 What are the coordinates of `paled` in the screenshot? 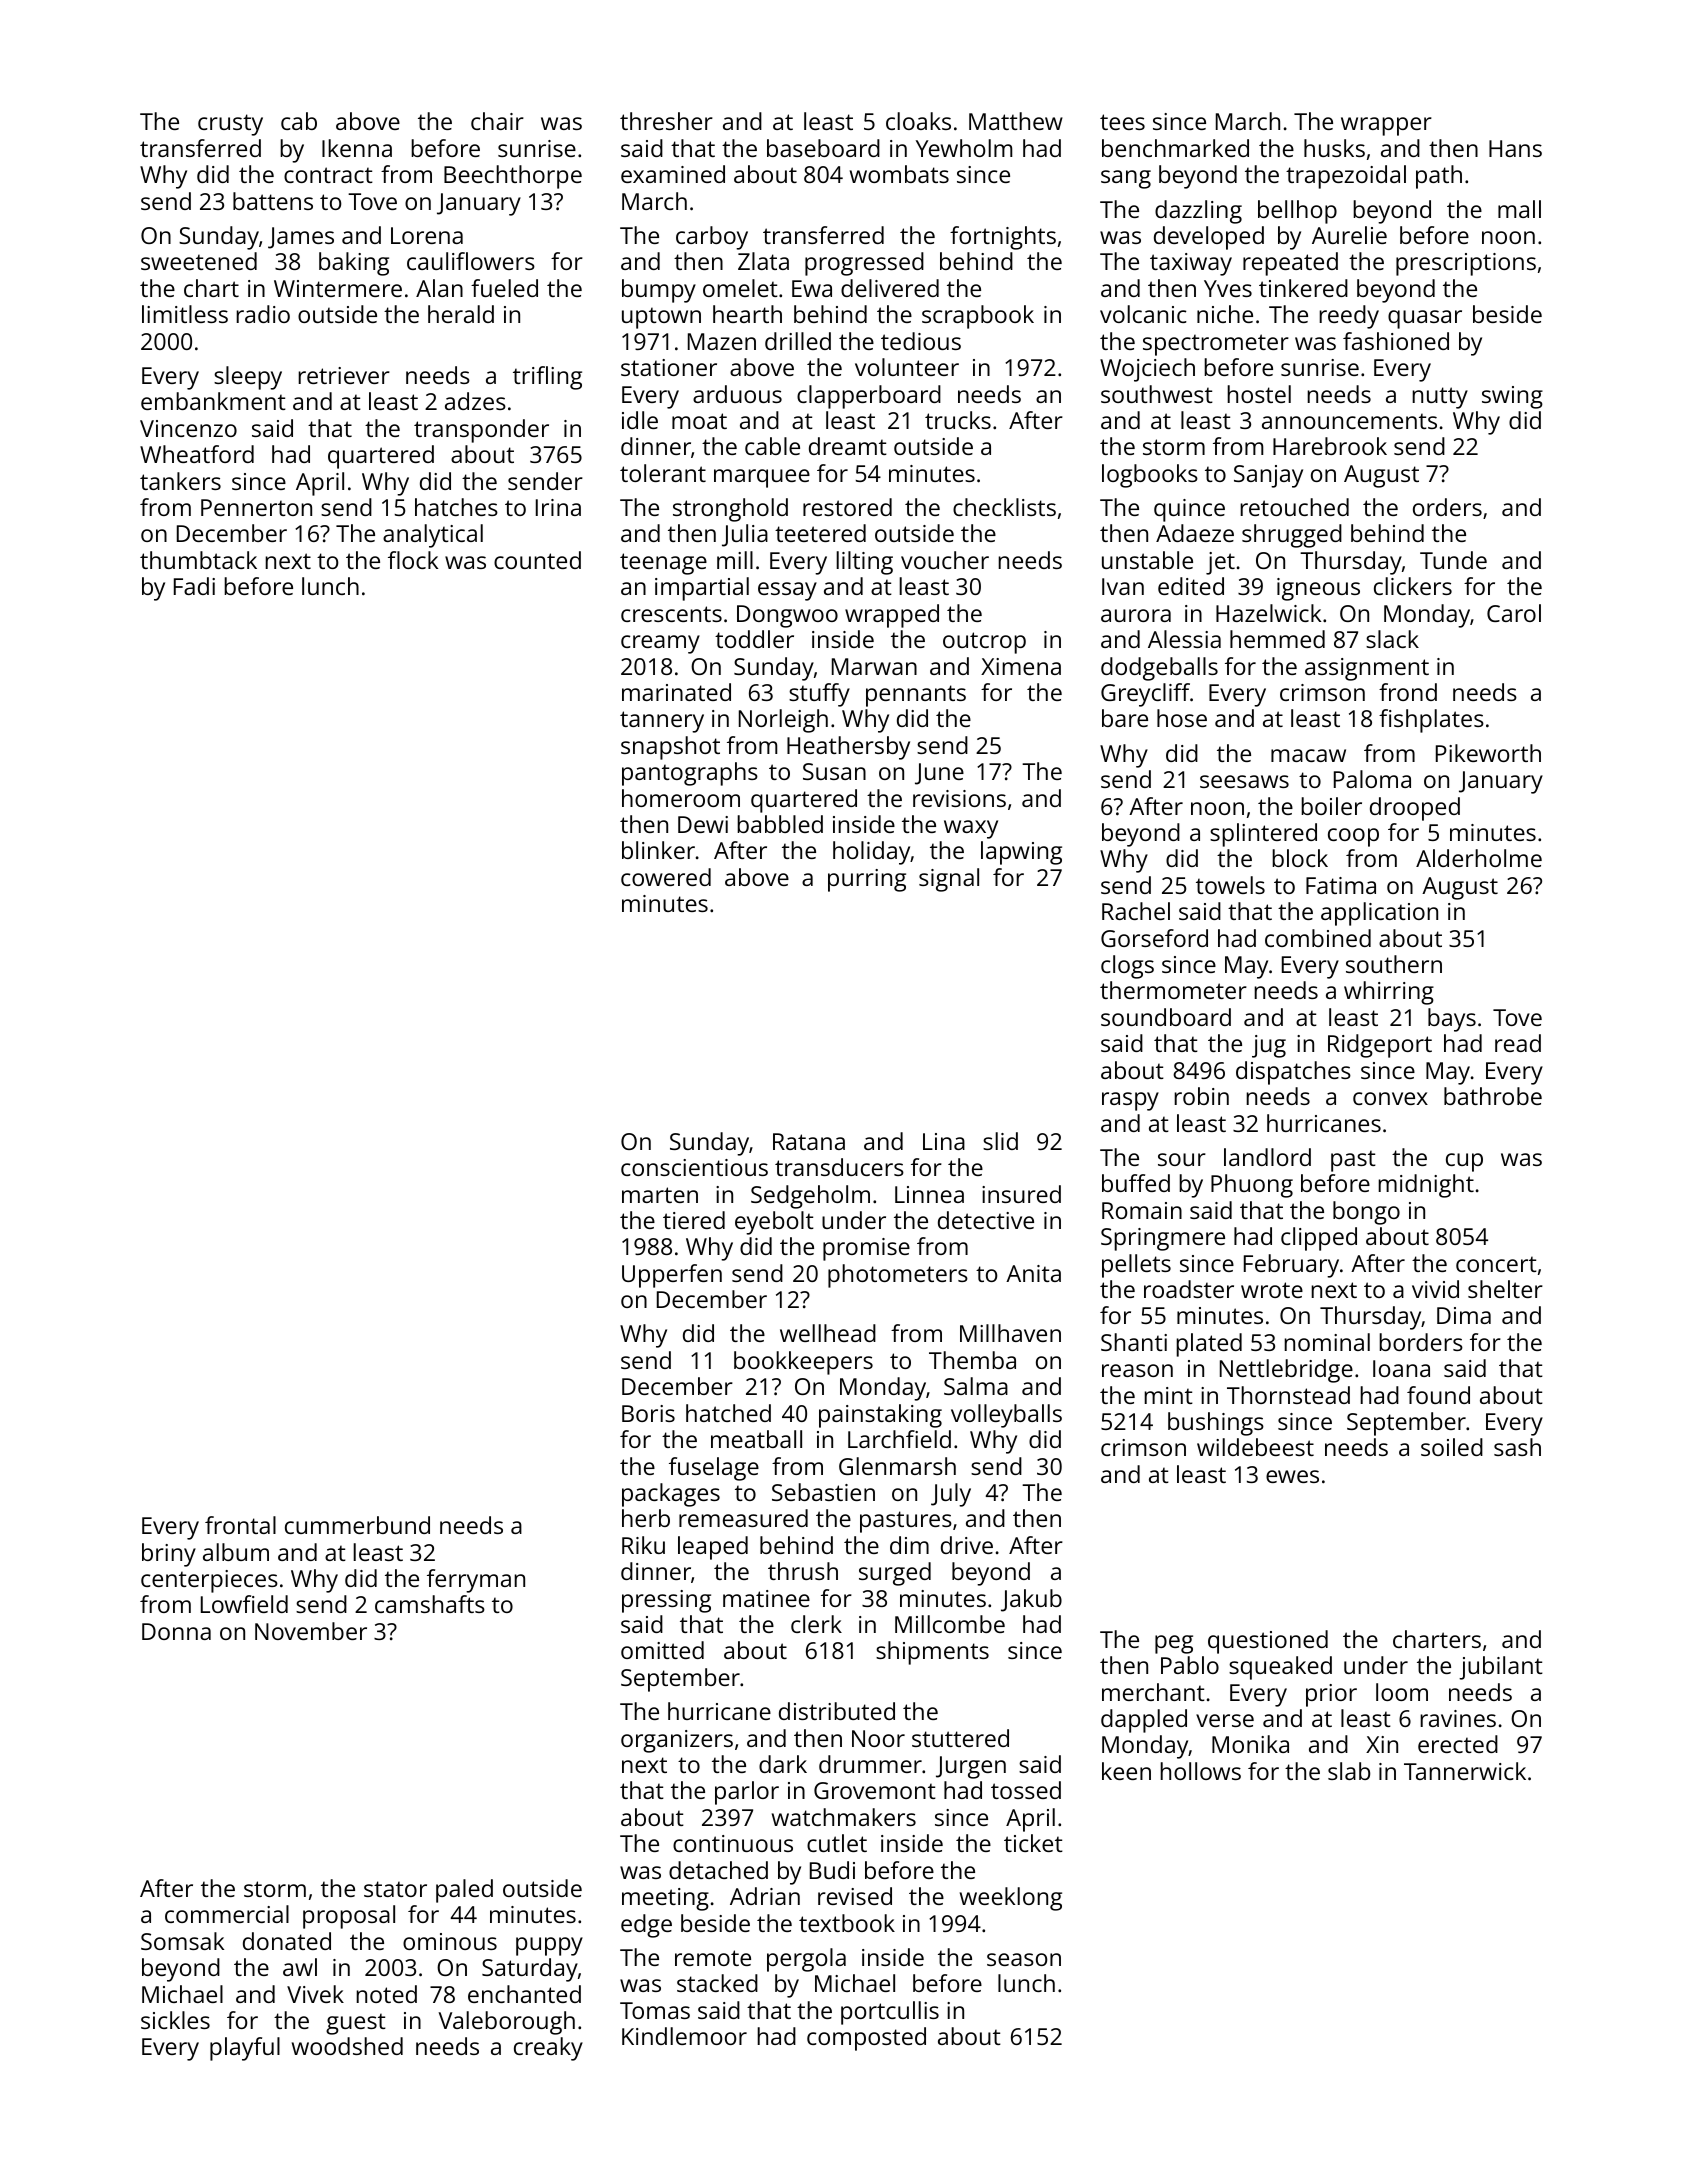 It's located at (464, 1891).
